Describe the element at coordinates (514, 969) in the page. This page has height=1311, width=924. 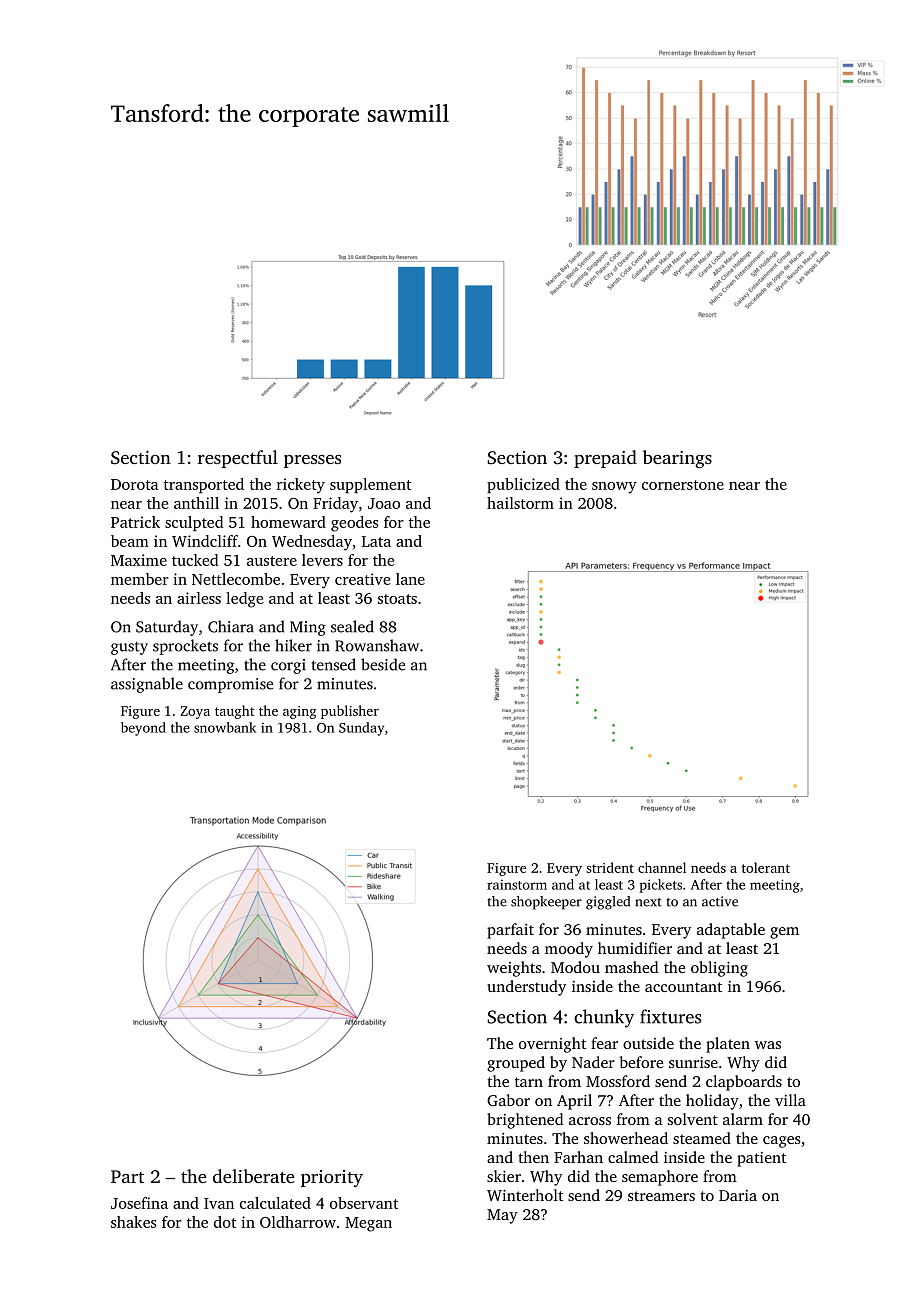
I see `weights` at that location.
